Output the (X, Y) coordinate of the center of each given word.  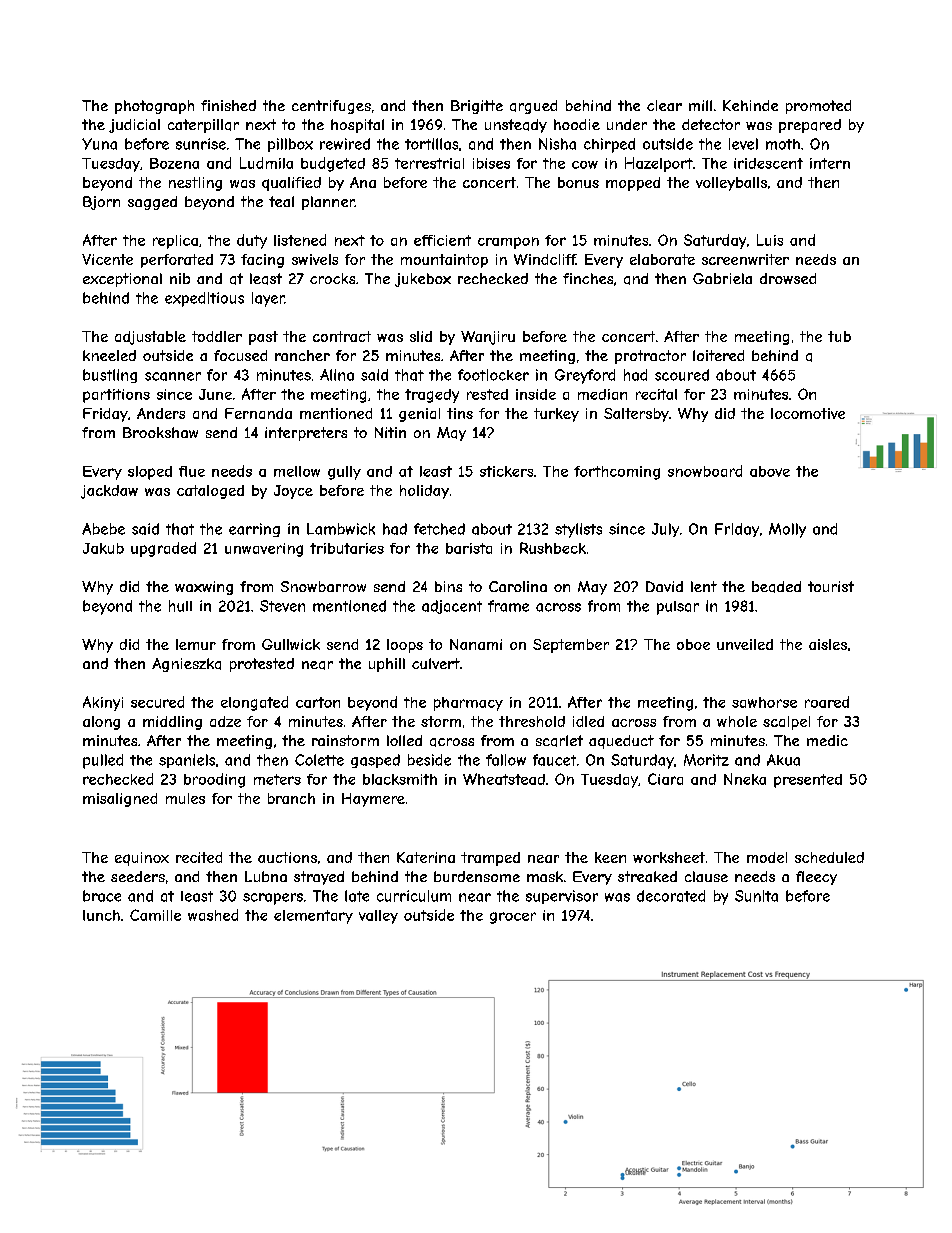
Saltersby (636, 415)
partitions (116, 396)
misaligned (120, 800)
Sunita (756, 896)
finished (228, 105)
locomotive (808, 413)
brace (102, 896)
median (602, 394)
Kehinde (750, 105)
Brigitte (477, 107)
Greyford (585, 376)
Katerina (426, 857)
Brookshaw (160, 432)
